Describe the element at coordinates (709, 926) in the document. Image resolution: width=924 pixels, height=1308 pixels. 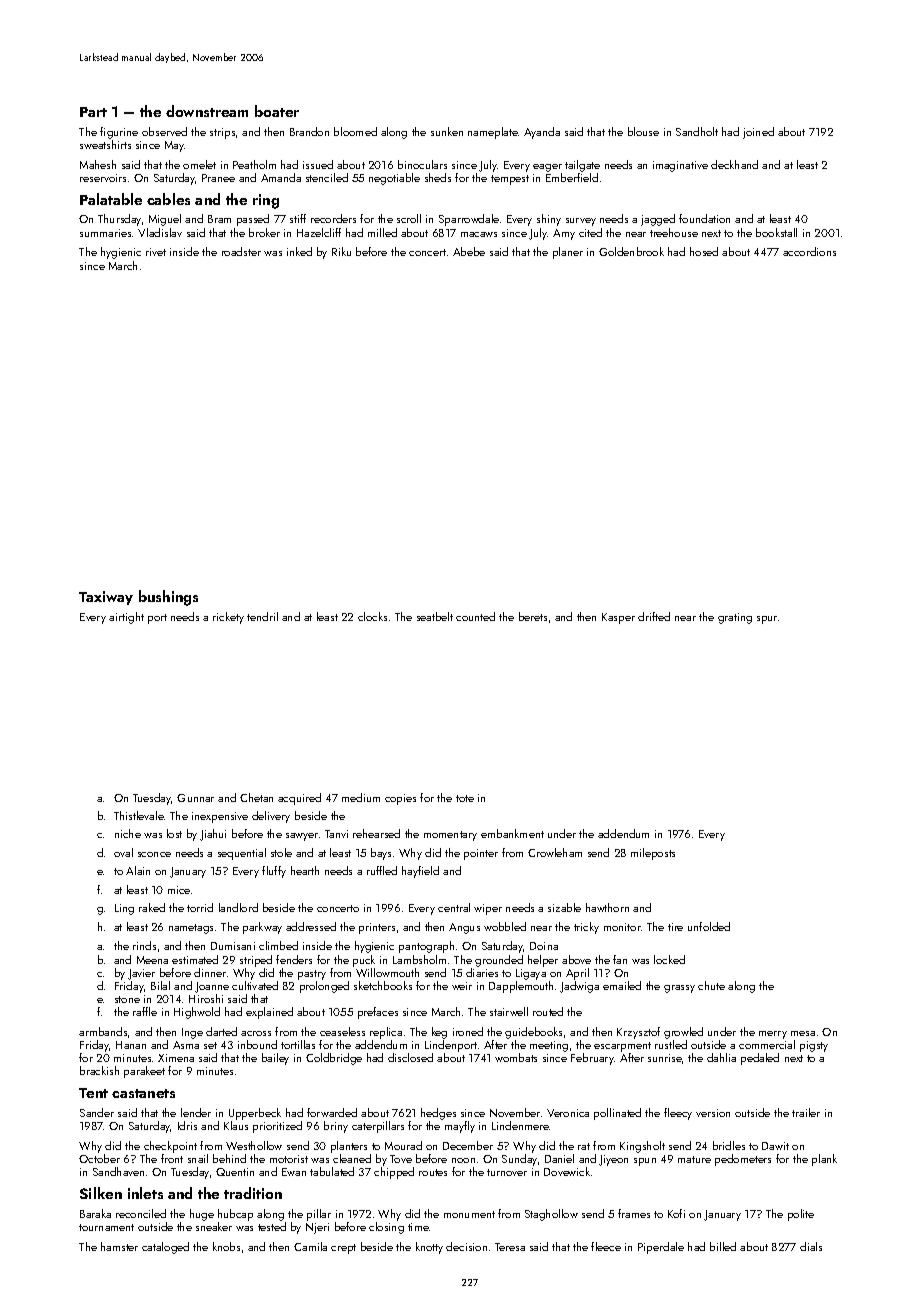
I see `unfolded` at that location.
